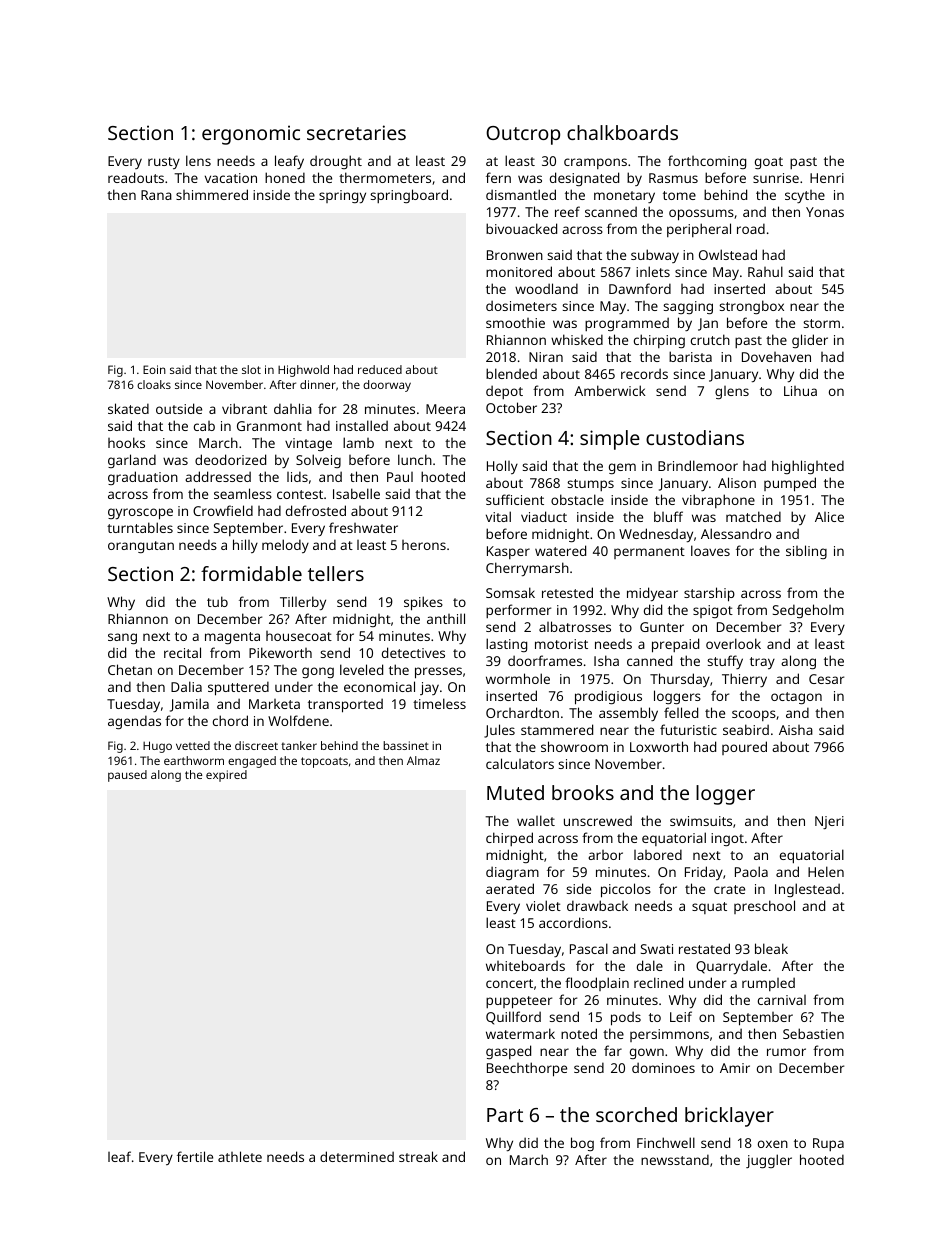  I want to click on retested, so click(567, 592).
